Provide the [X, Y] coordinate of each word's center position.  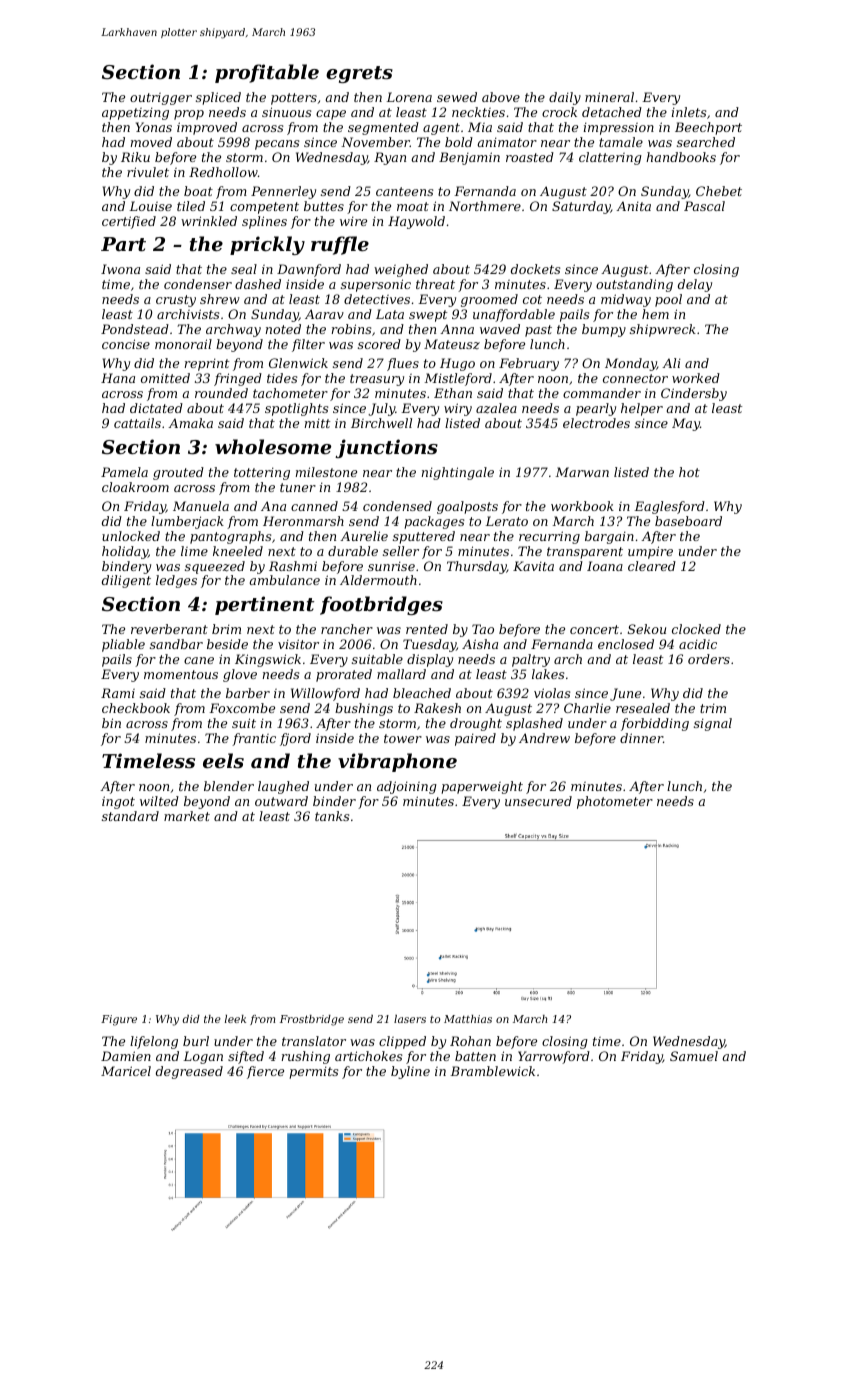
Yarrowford [554, 1057]
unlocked [131, 536]
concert [594, 629]
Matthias [468, 1019]
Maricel [126, 1071]
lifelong [154, 1042]
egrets [359, 74]
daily [565, 98]
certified [129, 222]
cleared [652, 566]
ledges [176, 581]
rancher [347, 629]
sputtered [424, 537]
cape [331, 115]
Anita [633, 206]
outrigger [161, 99]
